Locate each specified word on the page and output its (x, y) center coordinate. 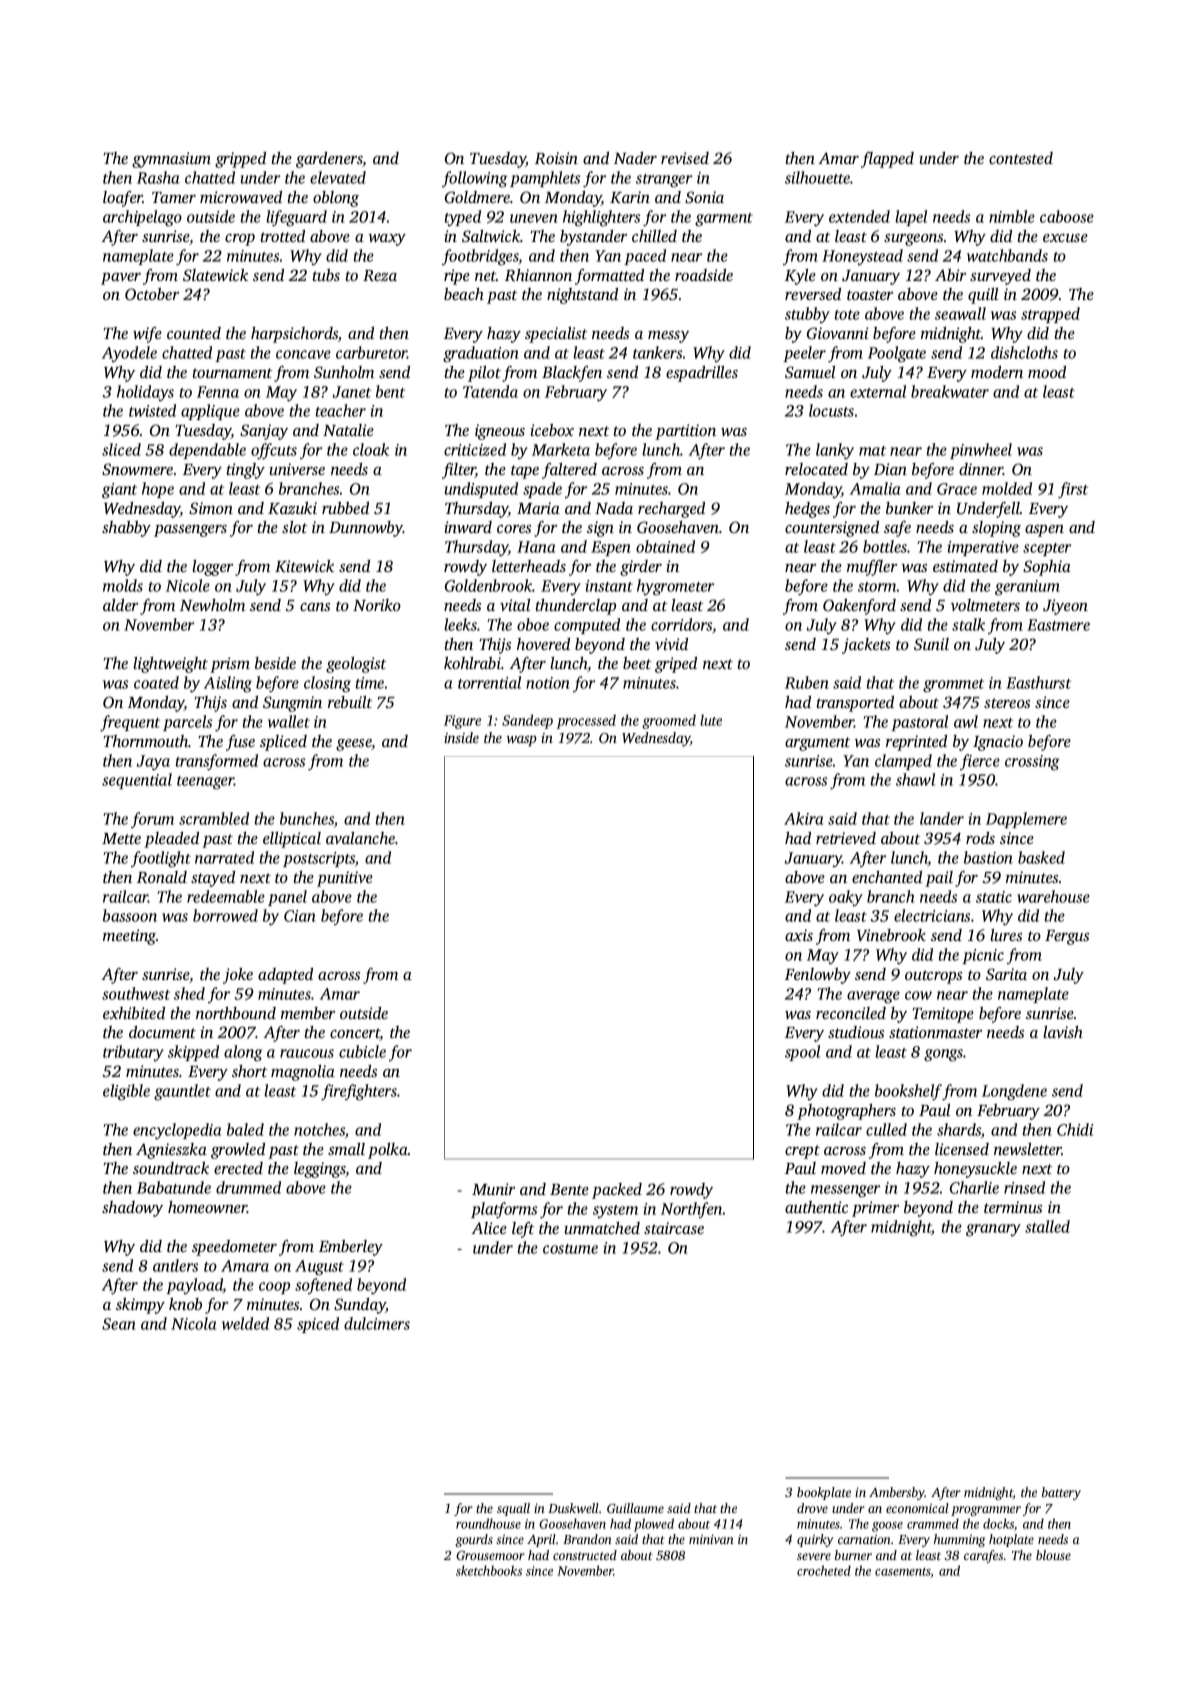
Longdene (1014, 1092)
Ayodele (129, 354)
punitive (345, 879)
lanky (835, 451)
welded (245, 1323)
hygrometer (675, 587)
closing (327, 684)
